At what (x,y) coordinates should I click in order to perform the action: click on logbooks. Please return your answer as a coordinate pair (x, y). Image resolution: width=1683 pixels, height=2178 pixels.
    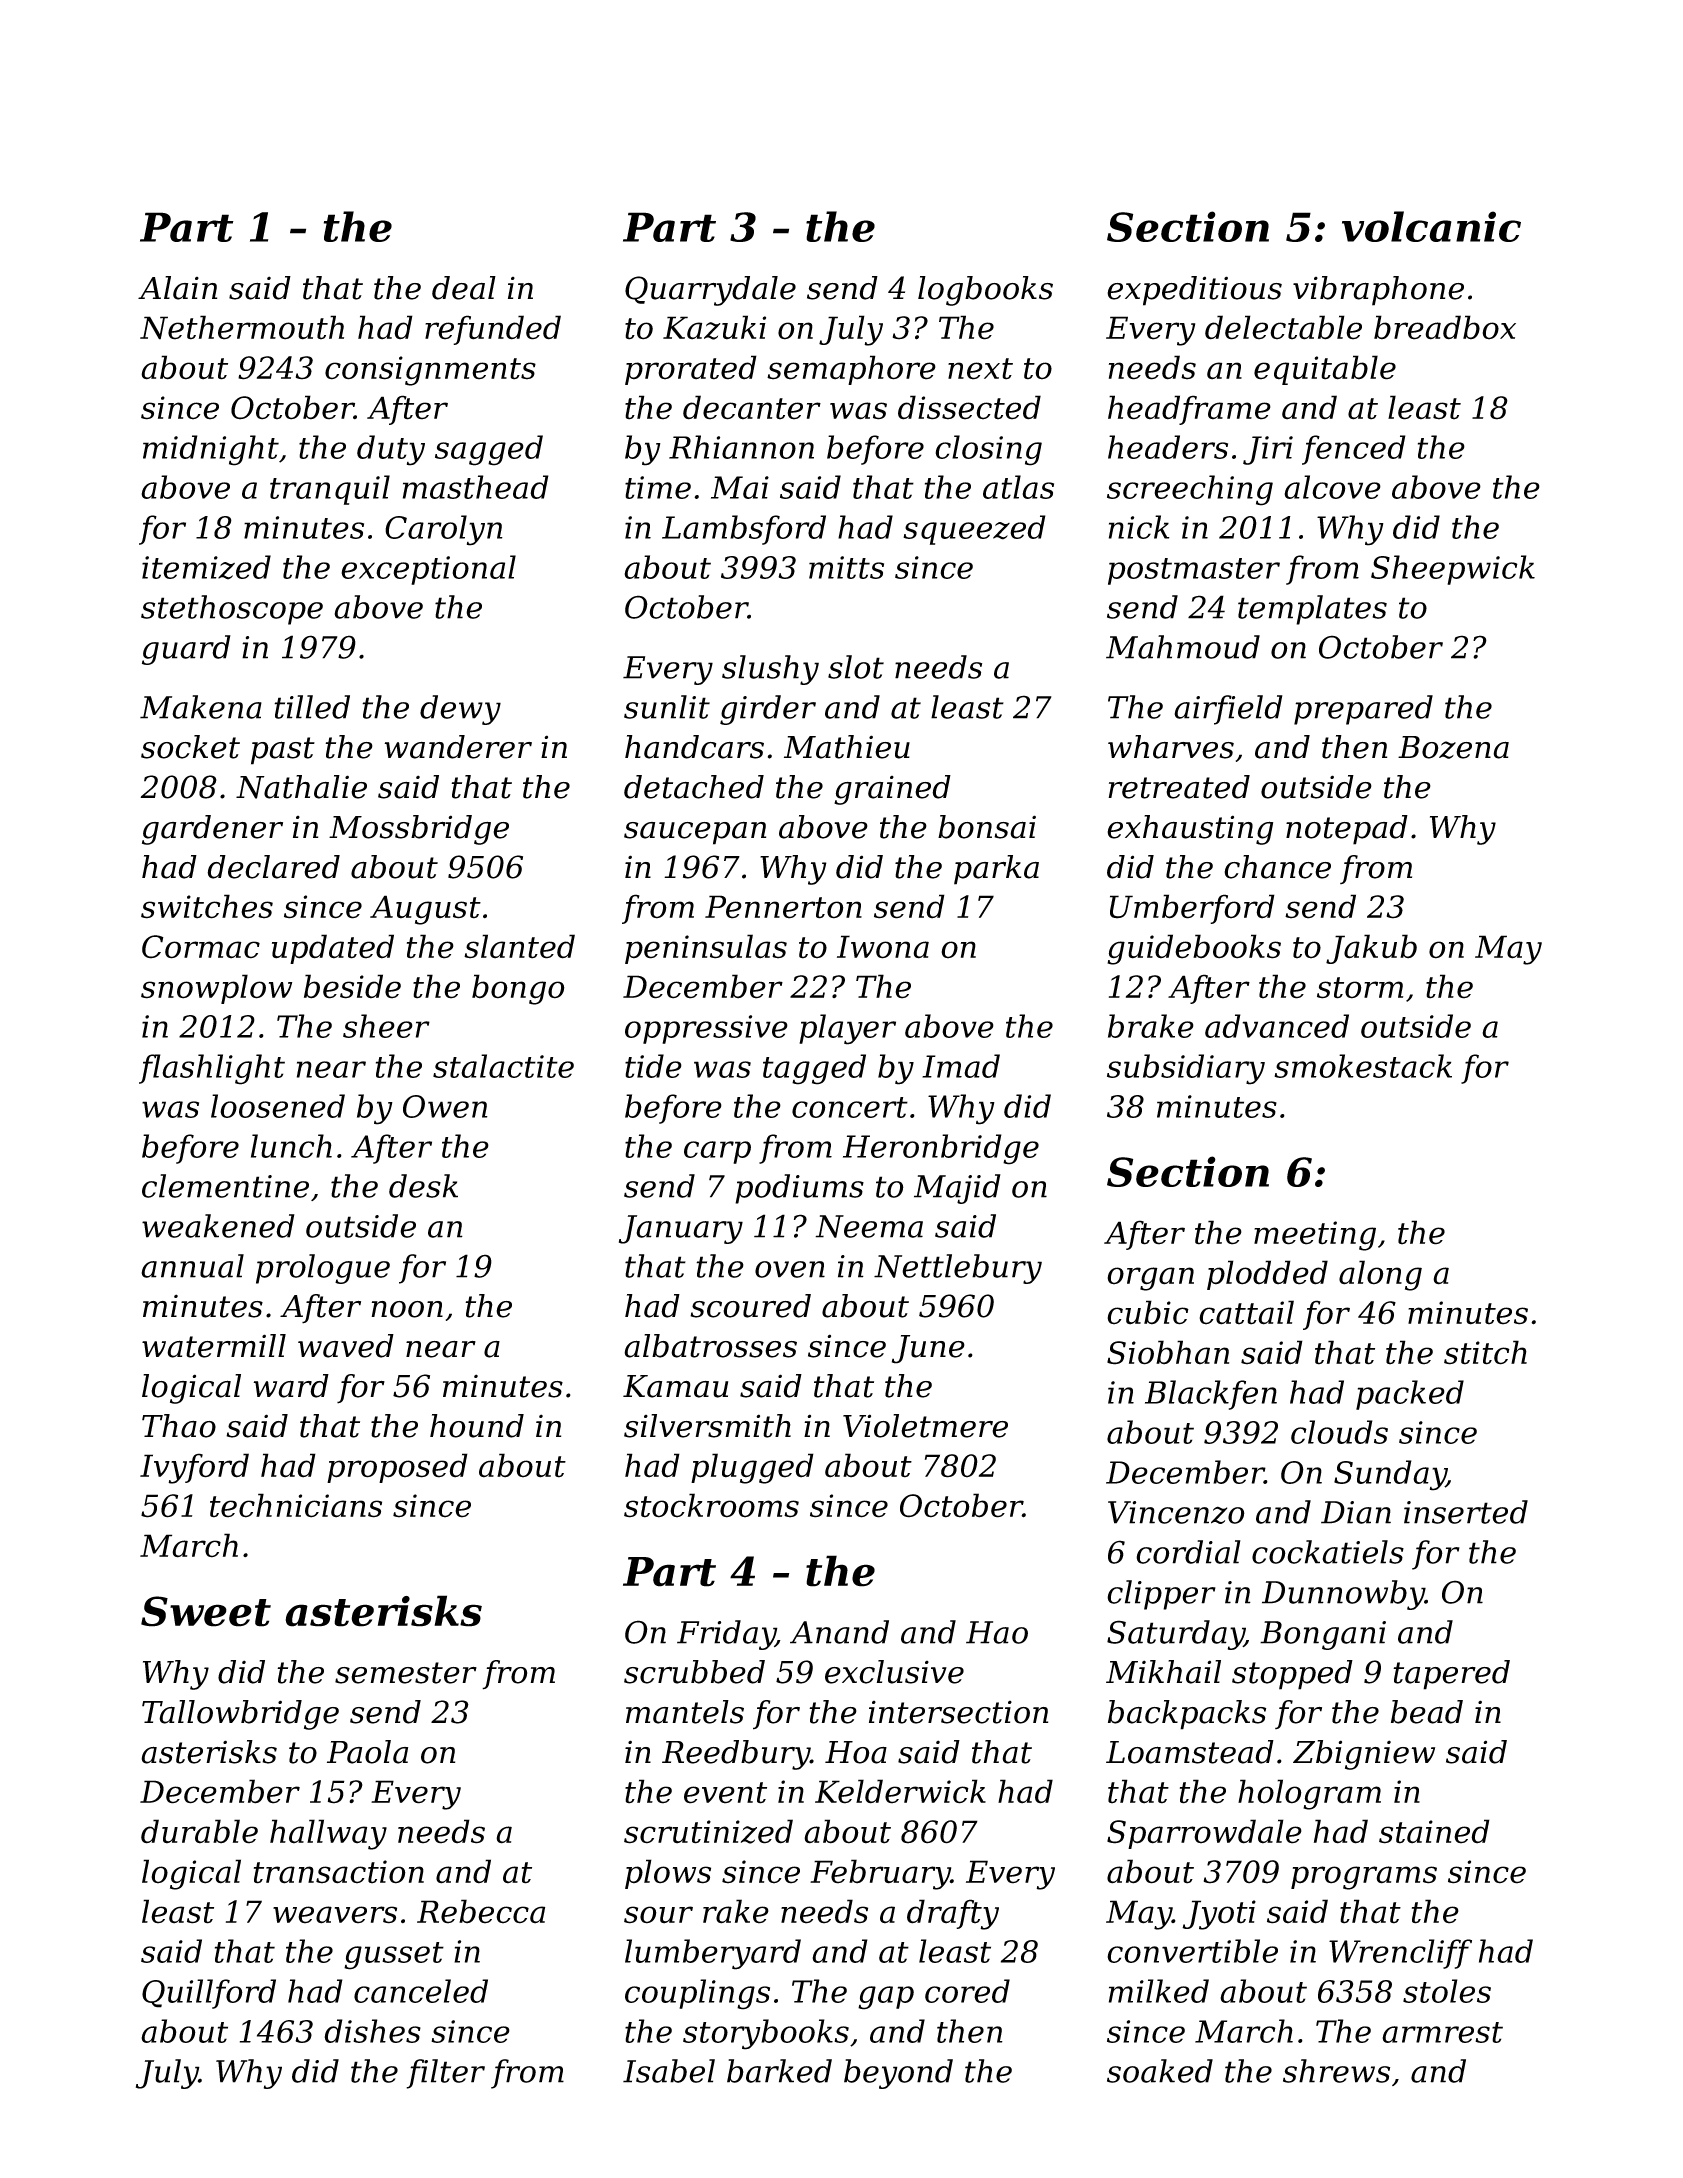
    Looking at the image, I should click on (985, 291).
